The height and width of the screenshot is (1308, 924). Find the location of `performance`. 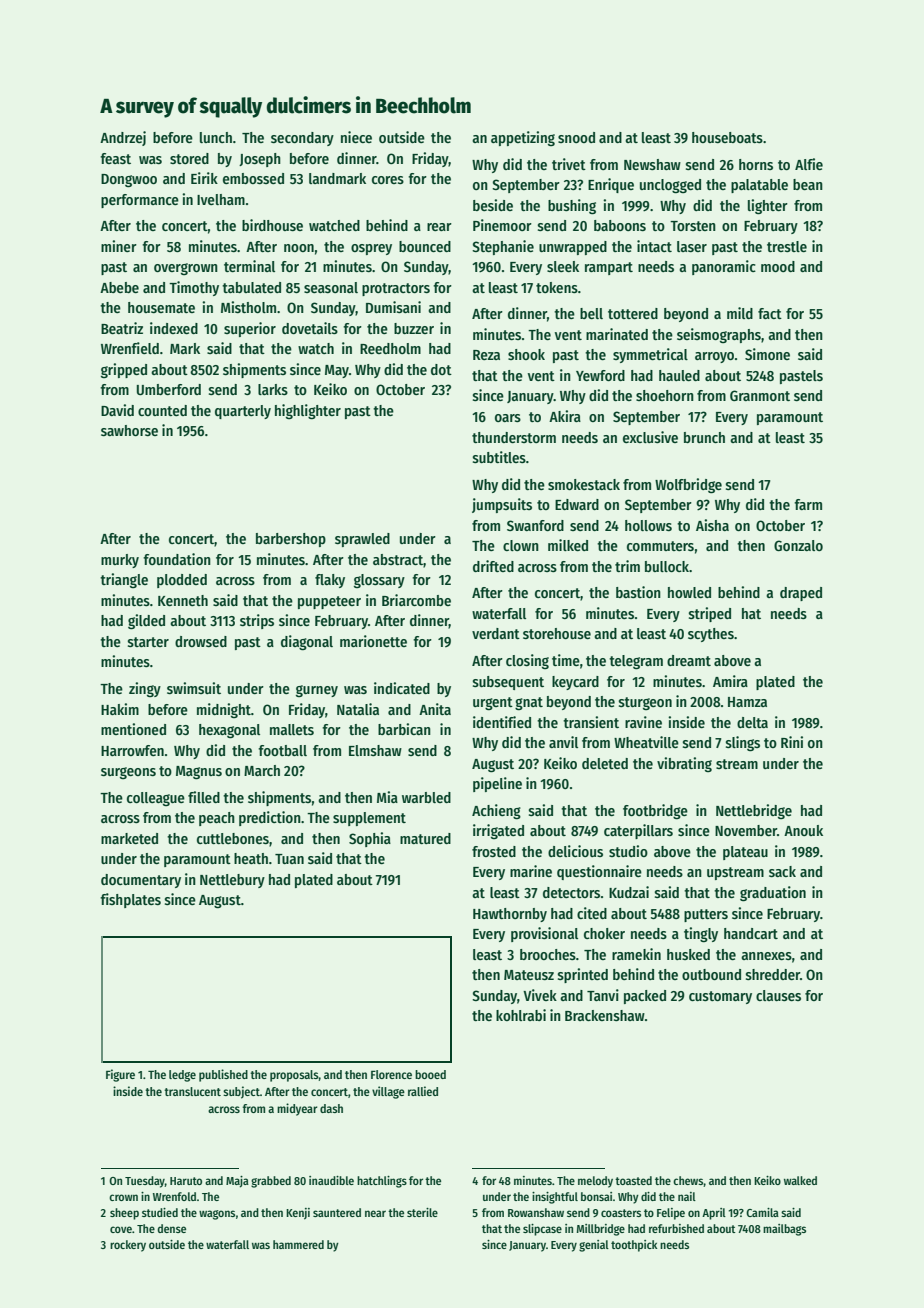

performance is located at coordinates (140, 201).
